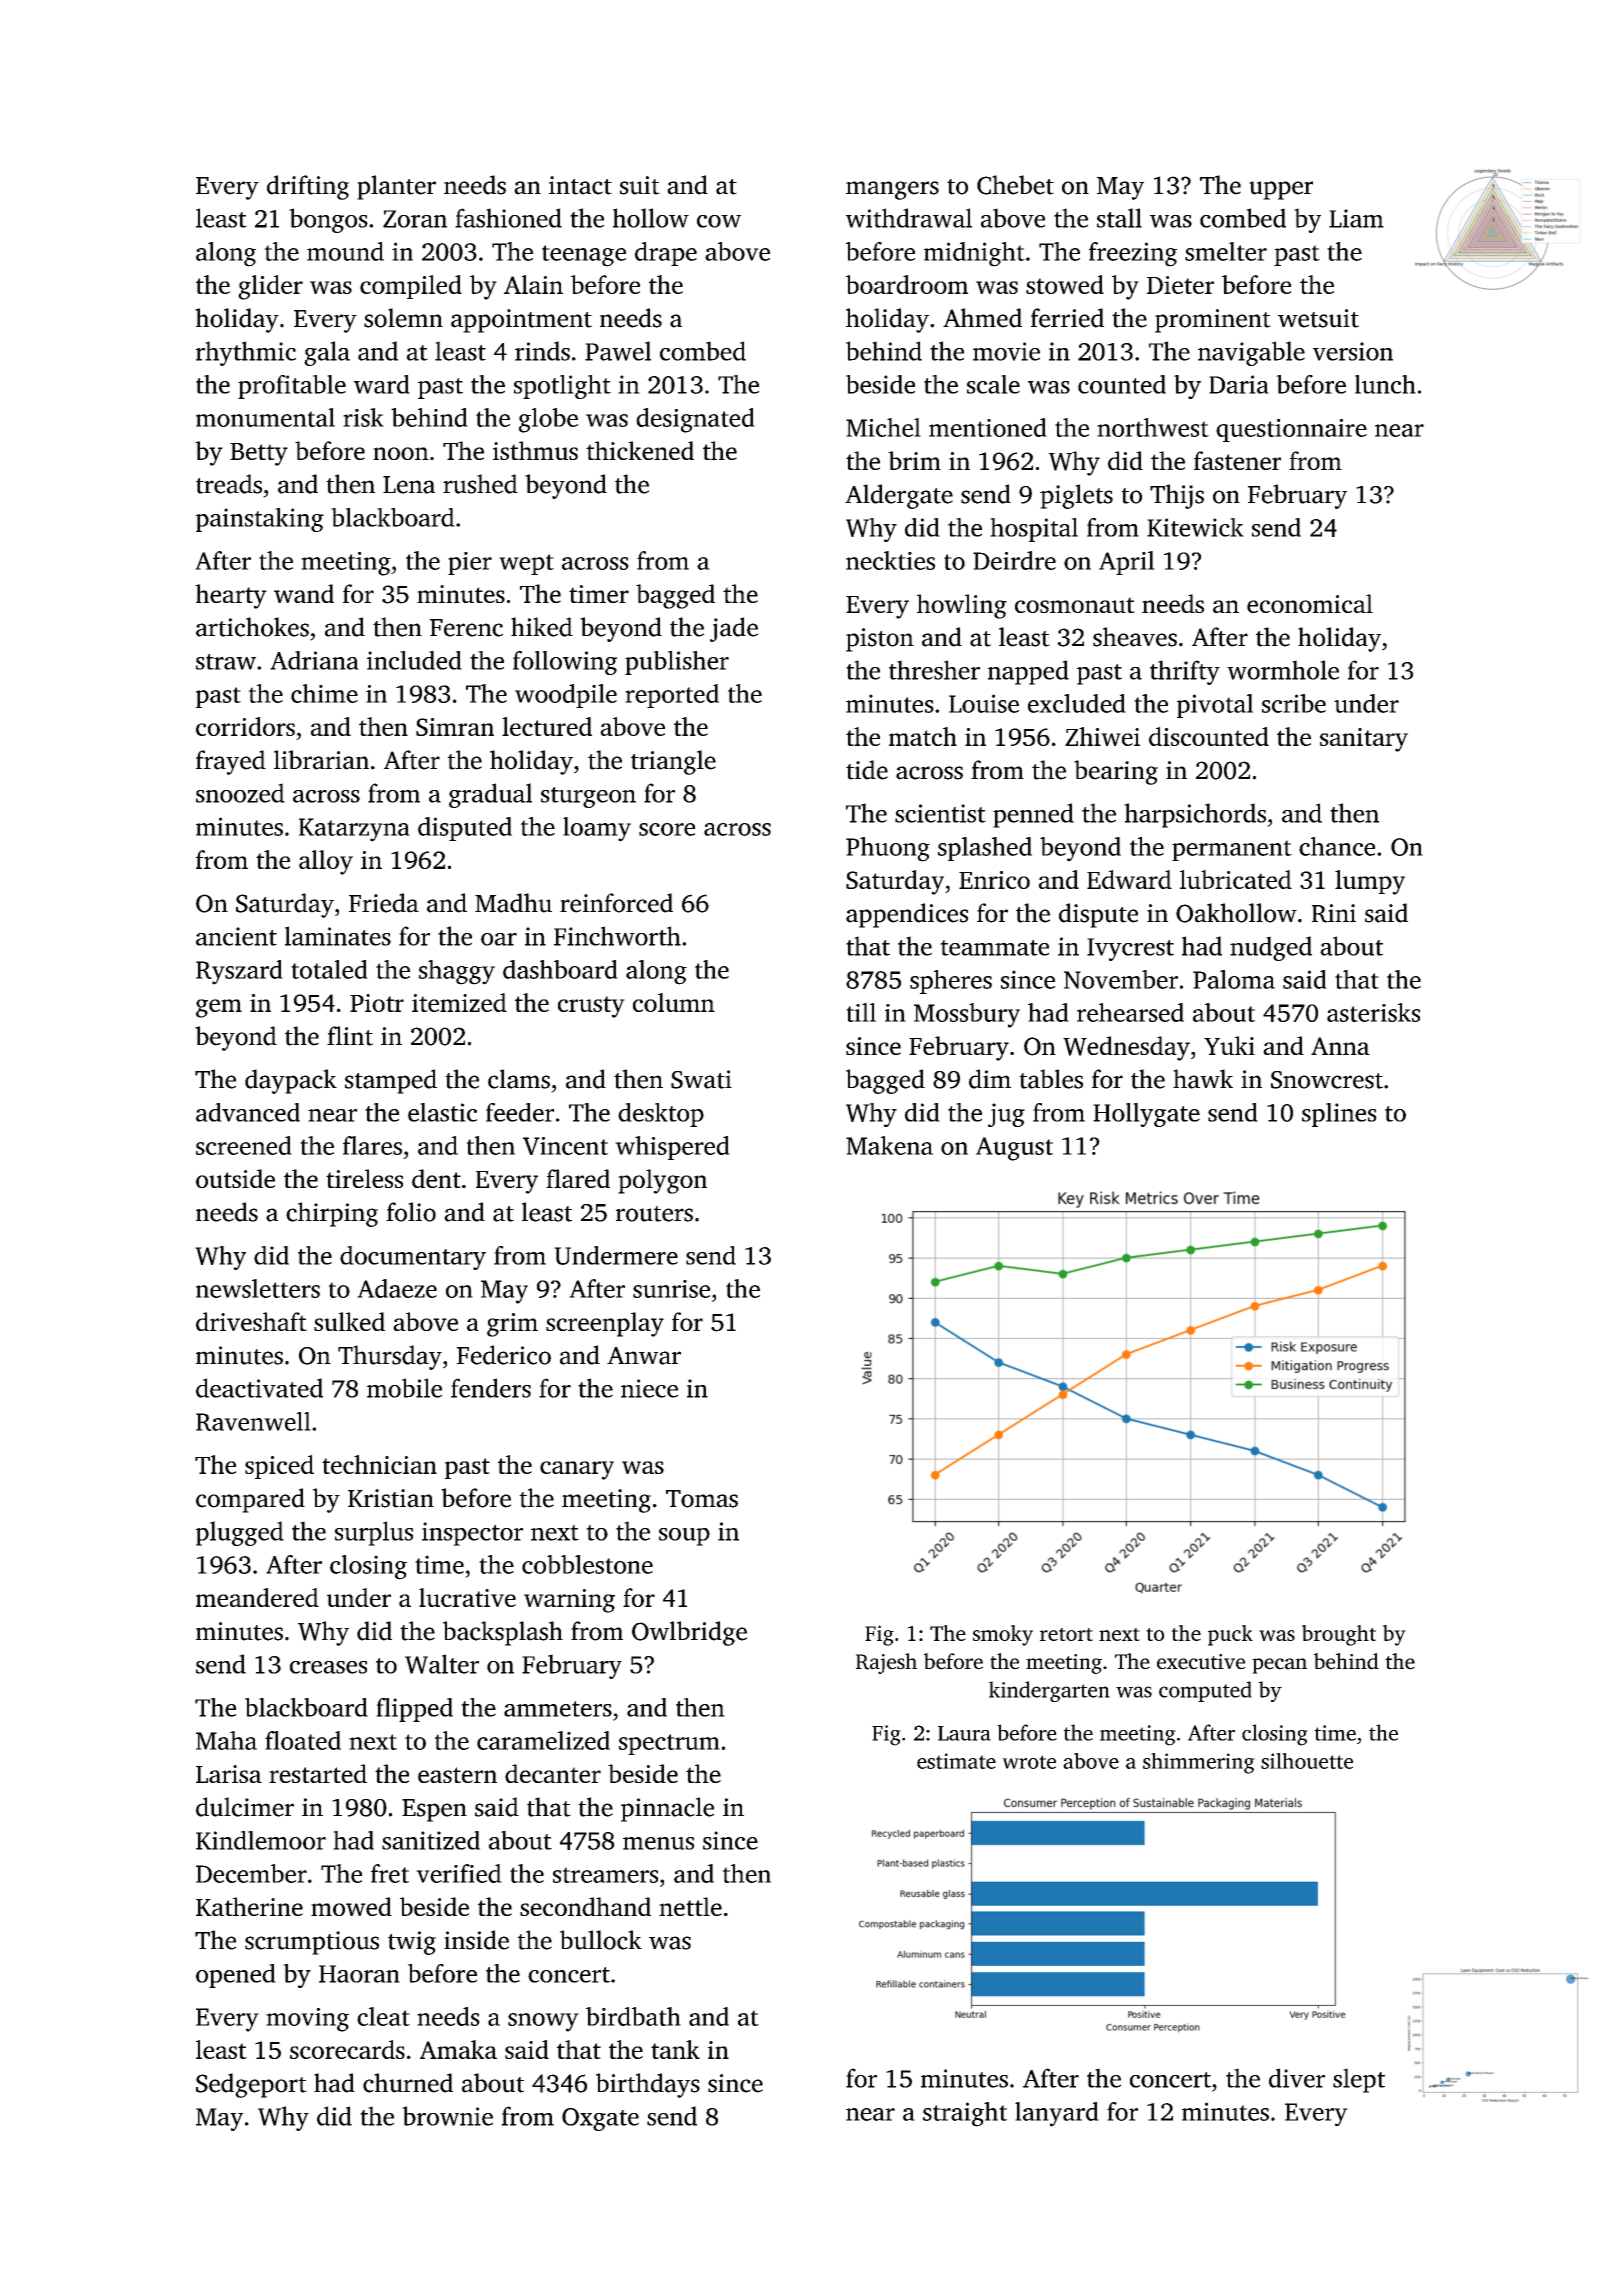 This image has height=2292, width=1620. What do you see at coordinates (1356, 218) in the image?
I see `Liam` at bounding box center [1356, 218].
